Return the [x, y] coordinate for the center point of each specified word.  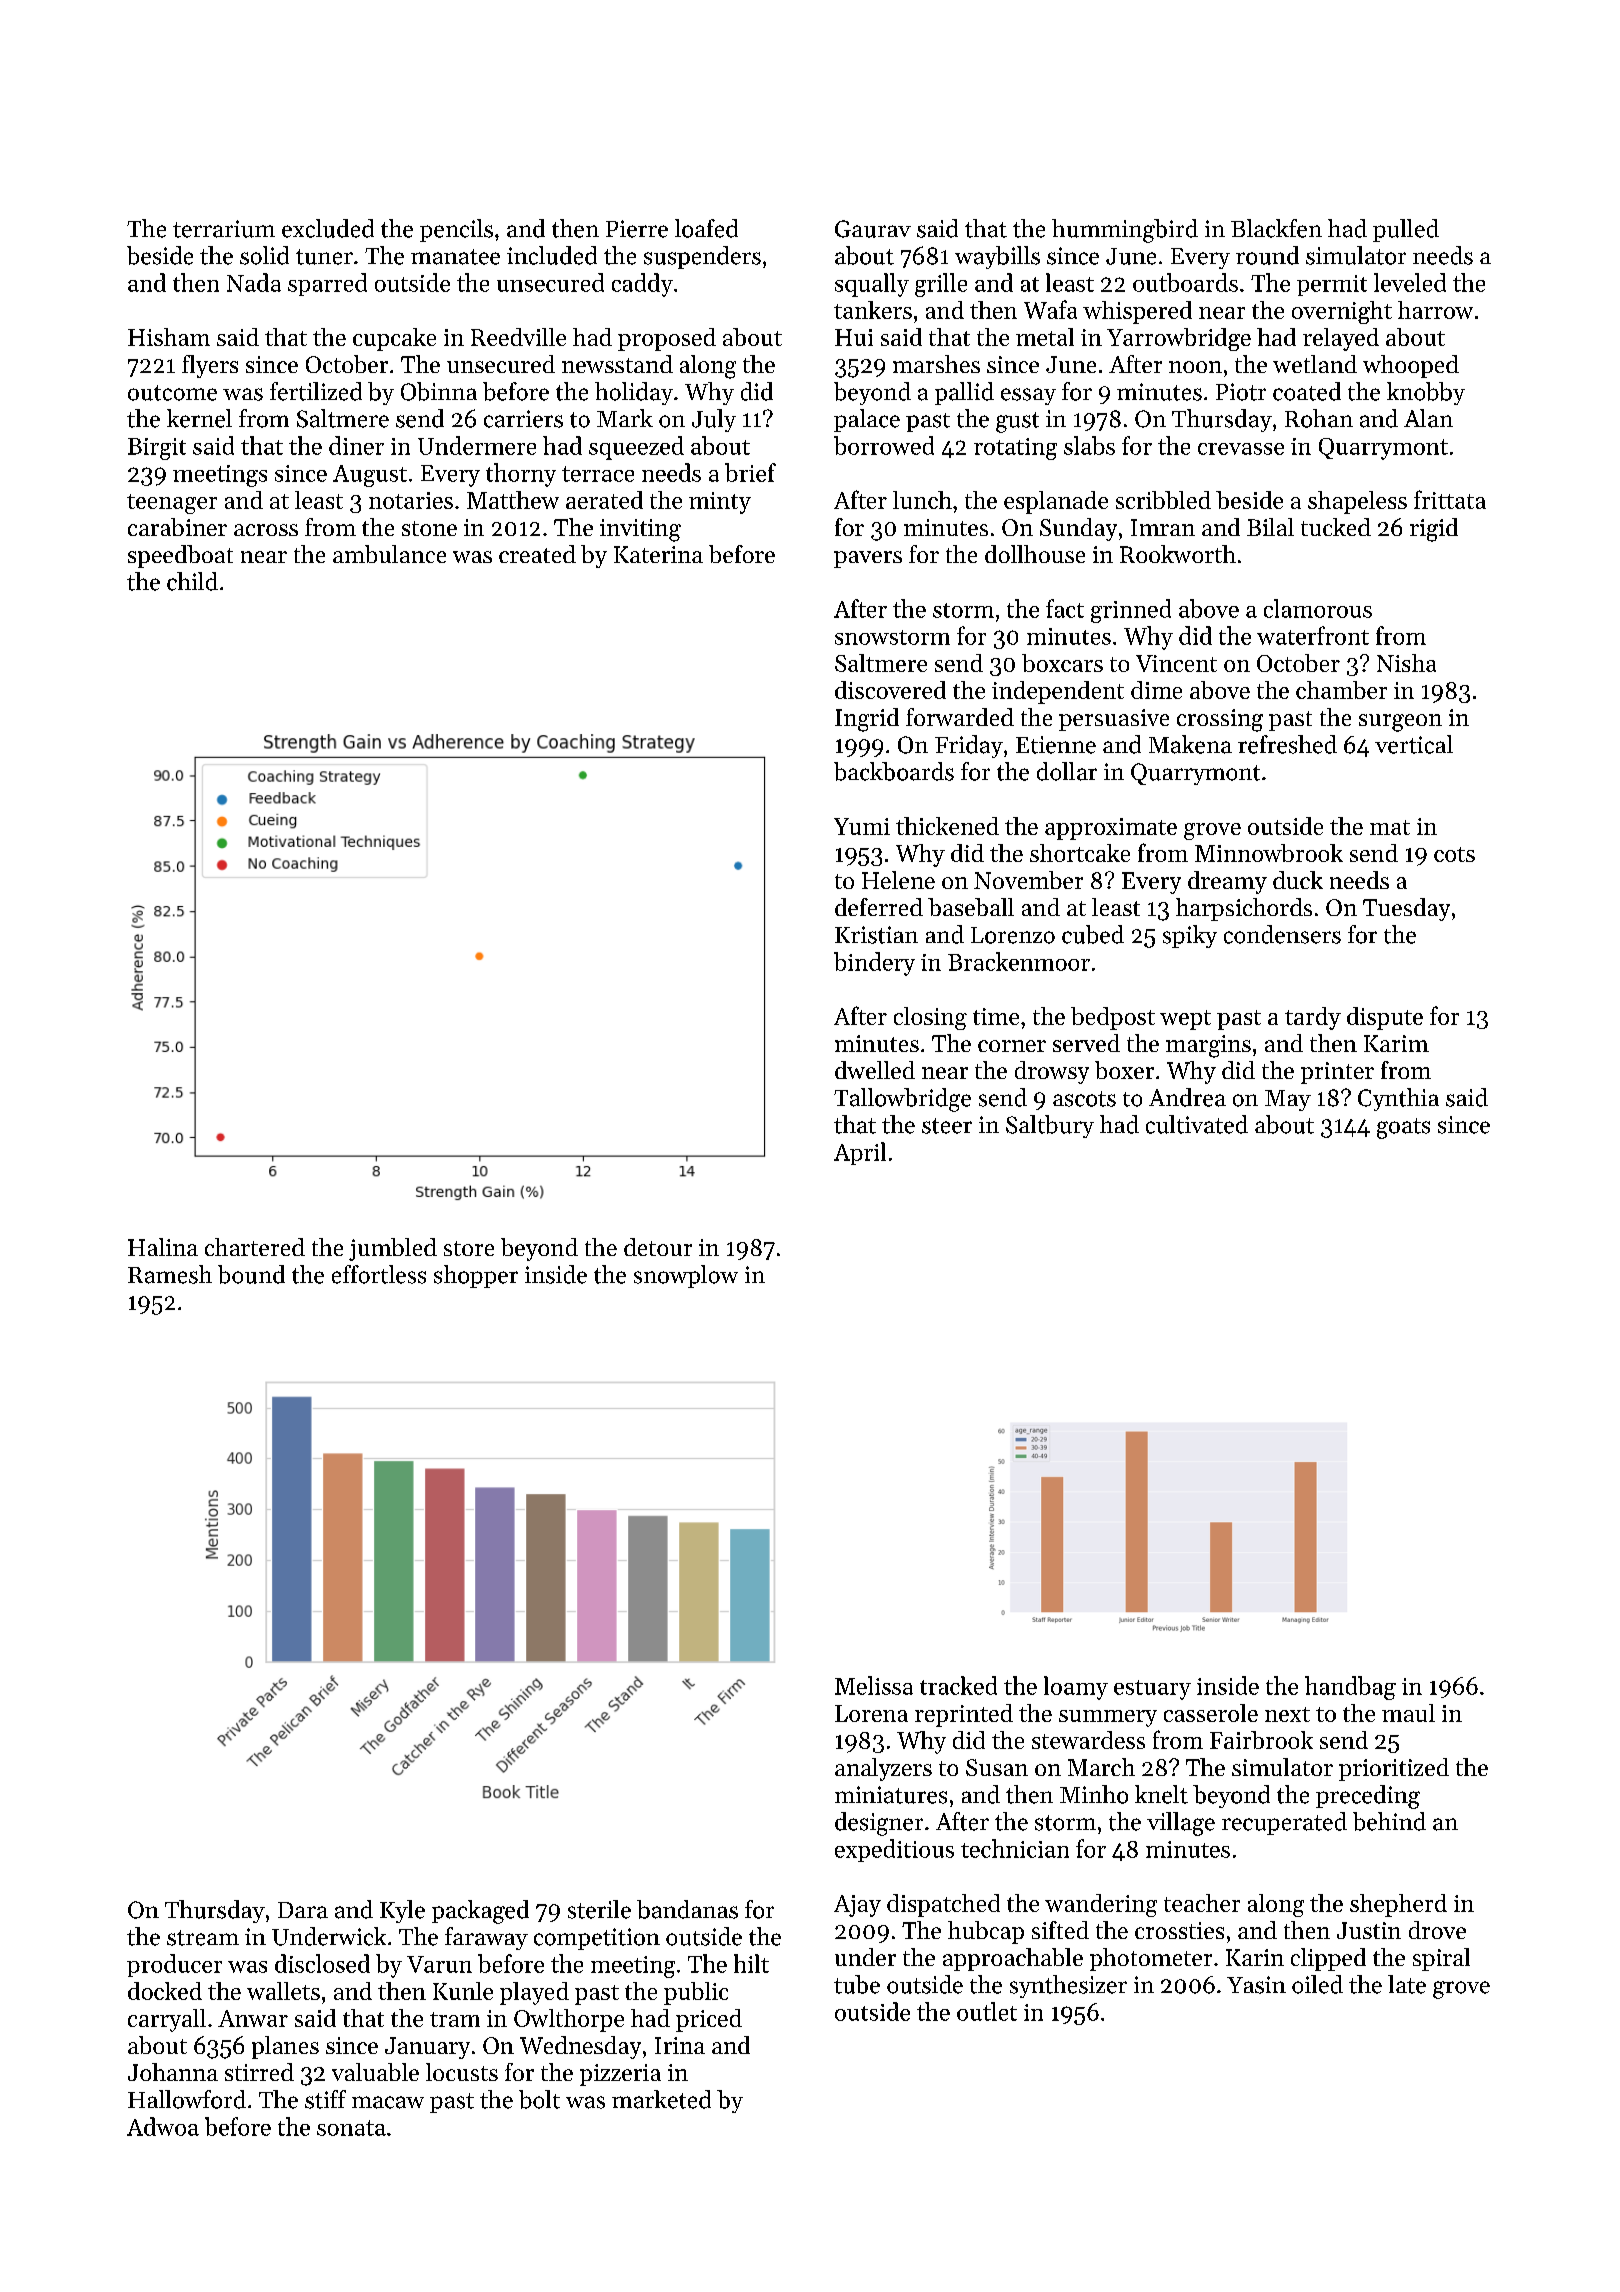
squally [872, 285]
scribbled [1163, 500]
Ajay [857, 1906]
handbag [1350, 1688]
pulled [1406, 230]
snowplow [686, 1276]
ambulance [389, 554]
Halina [163, 1247]
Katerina [658, 554]
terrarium [224, 229]
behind [1389, 1821]
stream [203, 1938]
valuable [375, 2072]
